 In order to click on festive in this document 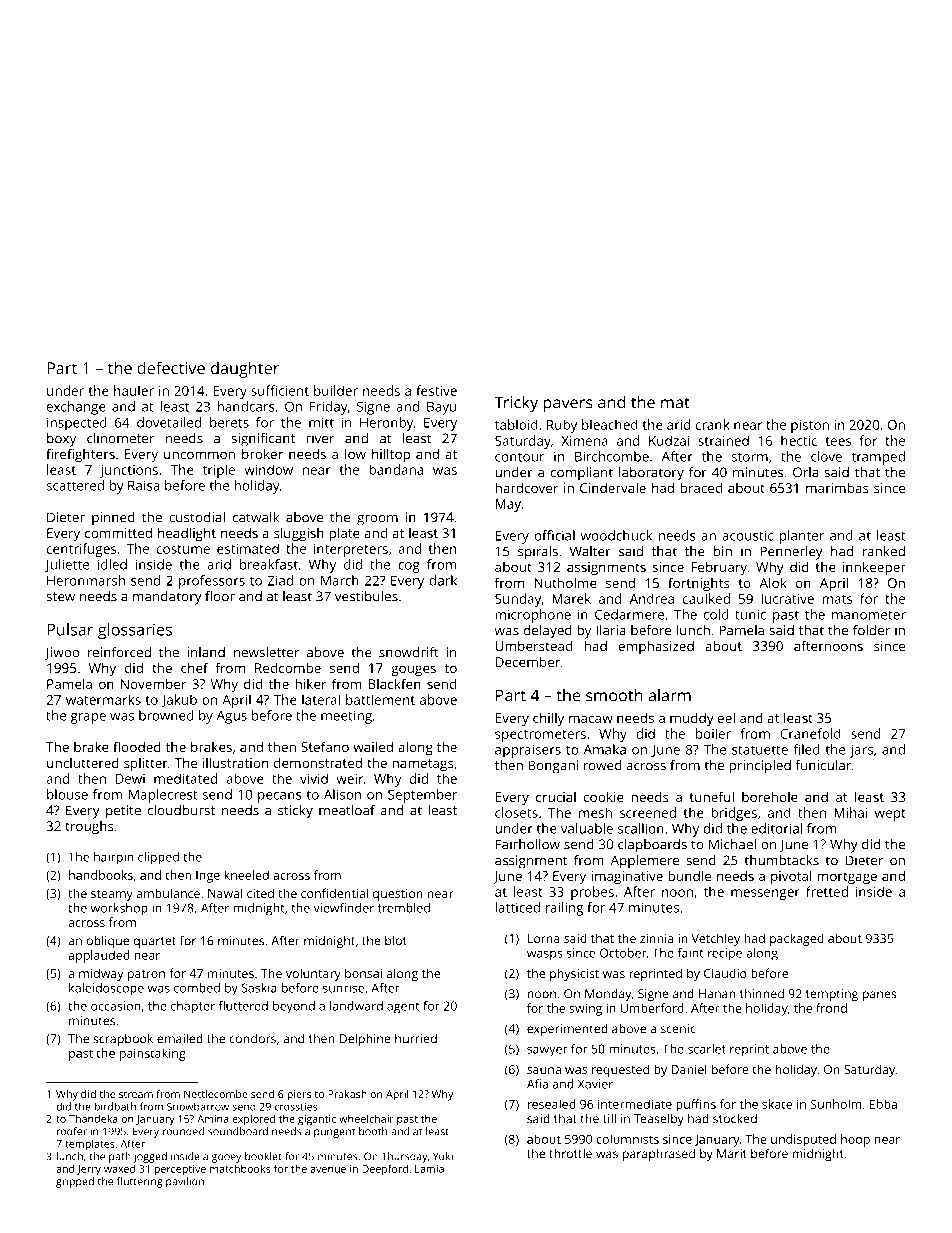, I will do `click(436, 390)`.
